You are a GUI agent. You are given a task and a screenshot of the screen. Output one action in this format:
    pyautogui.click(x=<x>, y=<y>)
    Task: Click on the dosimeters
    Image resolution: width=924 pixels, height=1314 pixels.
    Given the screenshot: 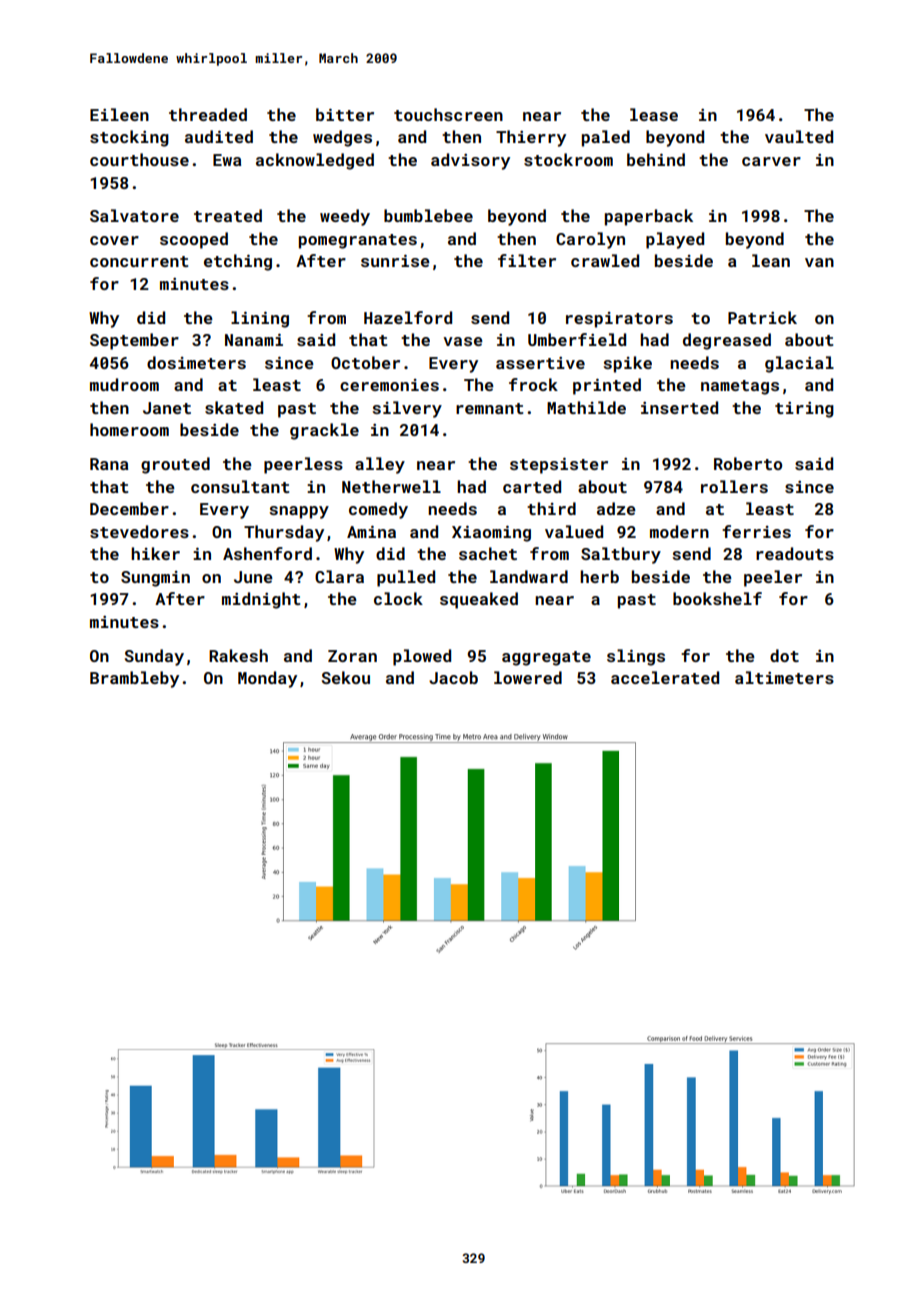 What is the action you would take?
    pyautogui.click(x=196, y=362)
